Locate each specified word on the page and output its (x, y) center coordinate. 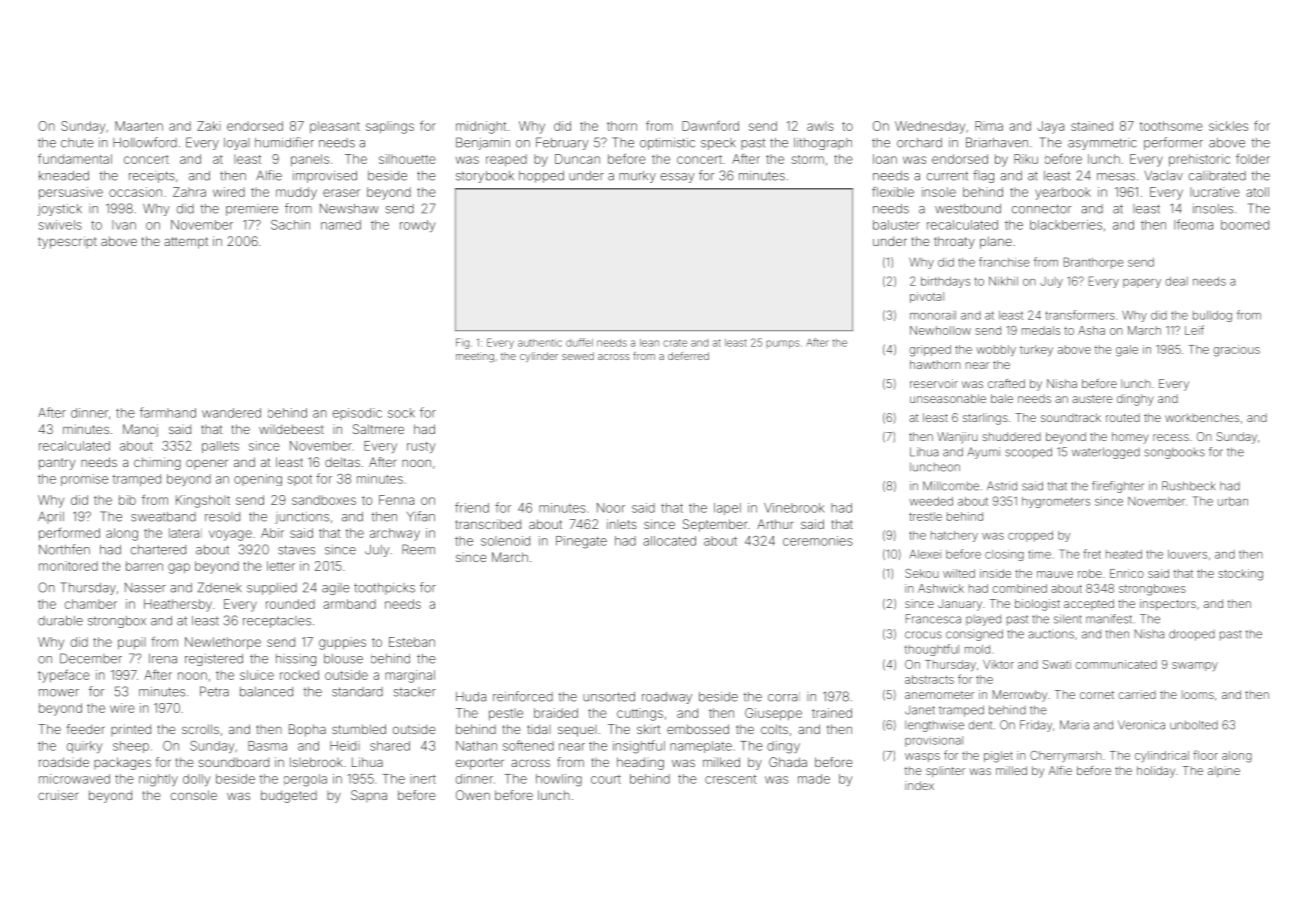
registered (214, 660)
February (562, 143)
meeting (475, 357)
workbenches (1202, 417)
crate (675, 343)
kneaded (64, 176)
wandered (231, 413)
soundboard (234, 762)
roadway (667, 698)
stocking (1240, 575)
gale (1127, 351)
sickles (1228, 126)
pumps (782, 344)
